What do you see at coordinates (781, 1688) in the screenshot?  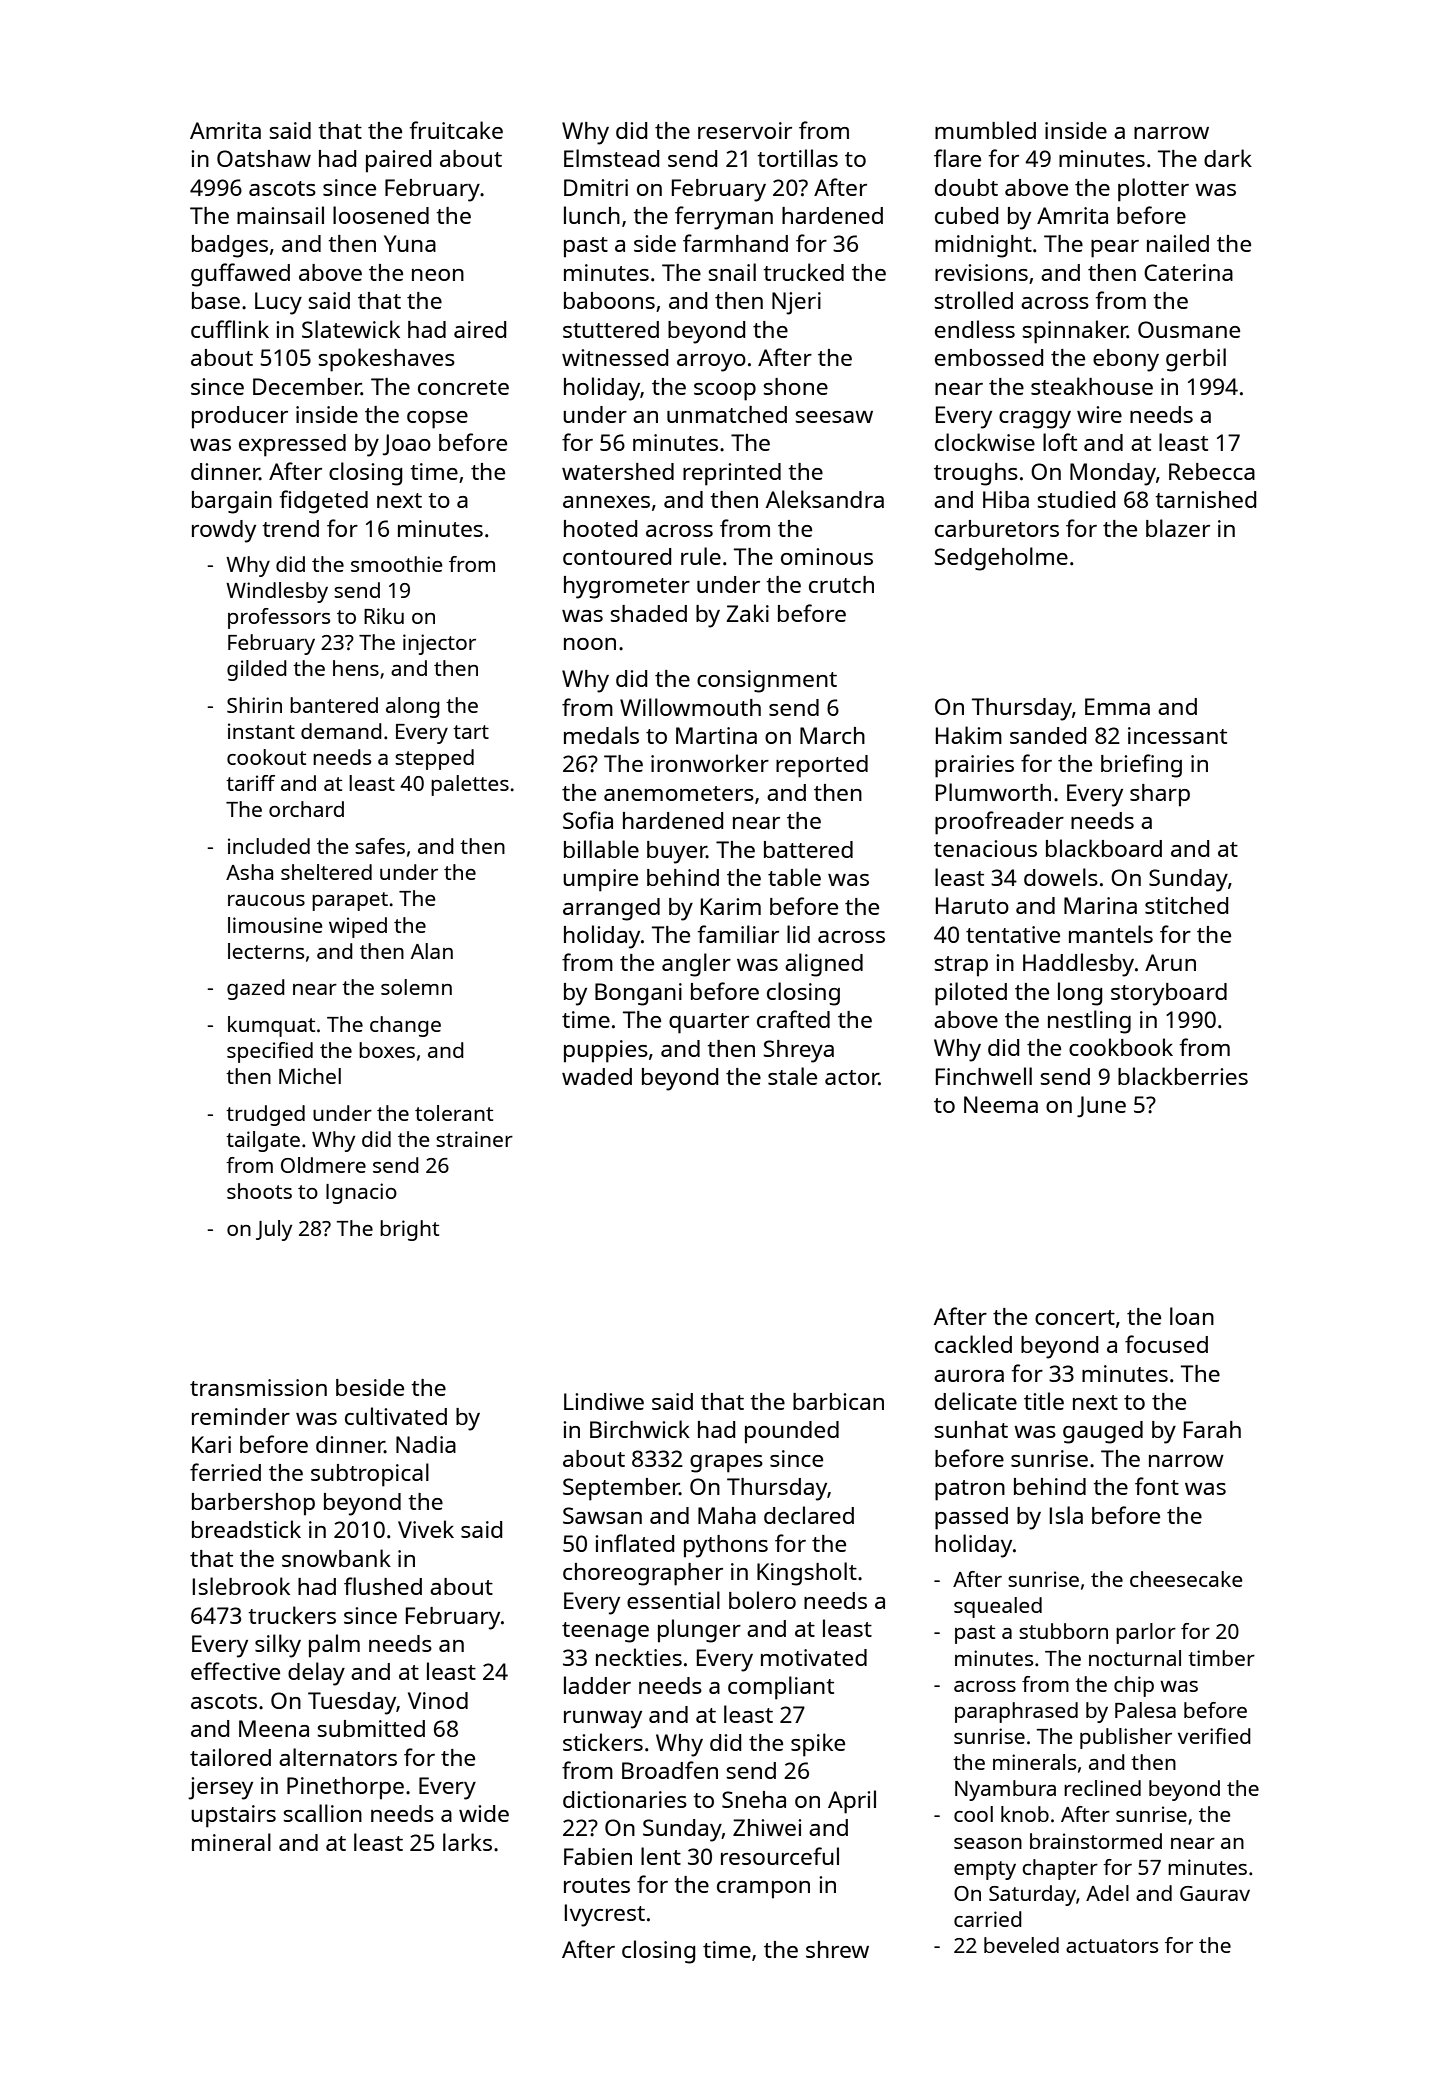 I see `compliant` at bounding box center [781, 1688].
